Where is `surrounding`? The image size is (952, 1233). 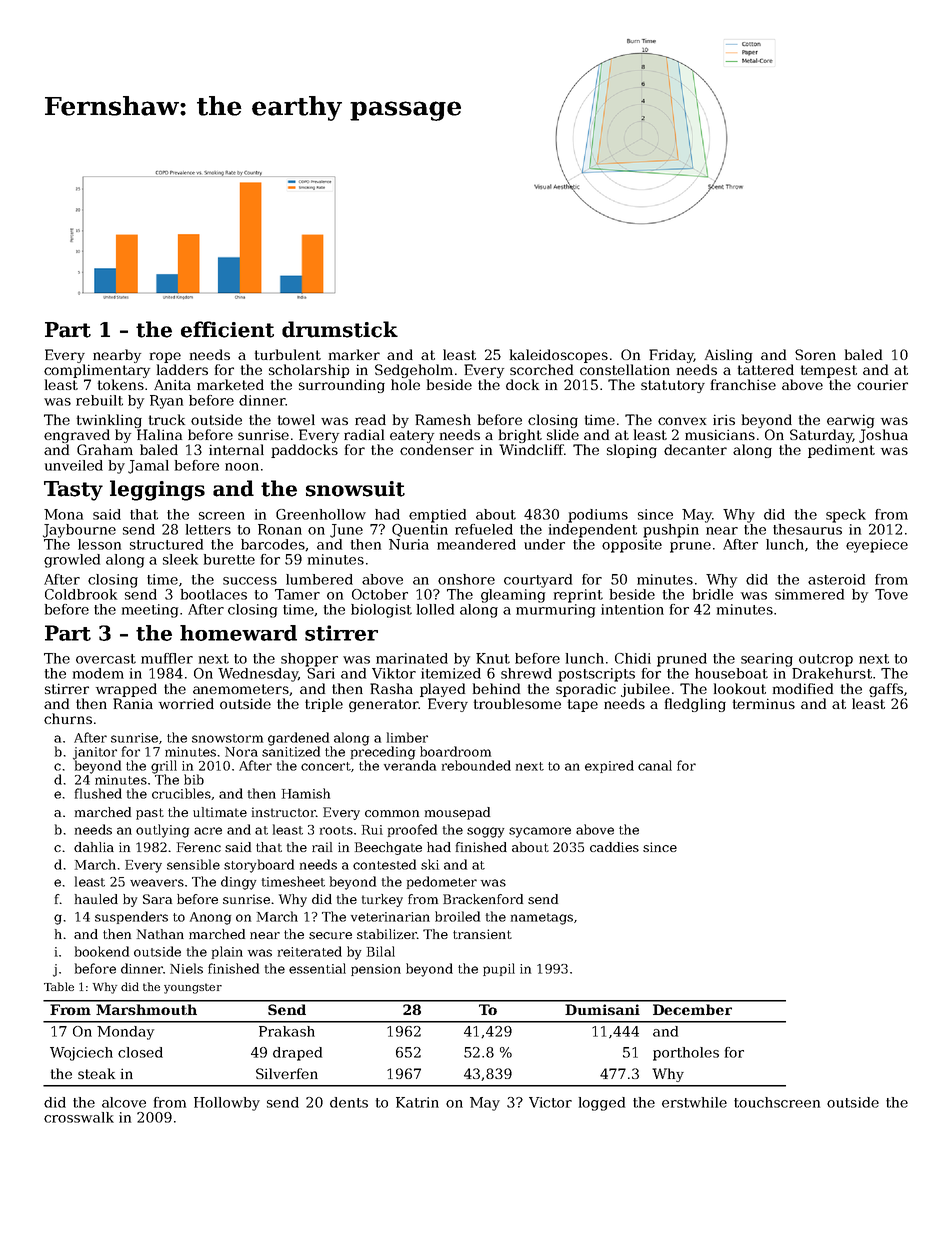 surrounding is located at coordinates (342, 386).
